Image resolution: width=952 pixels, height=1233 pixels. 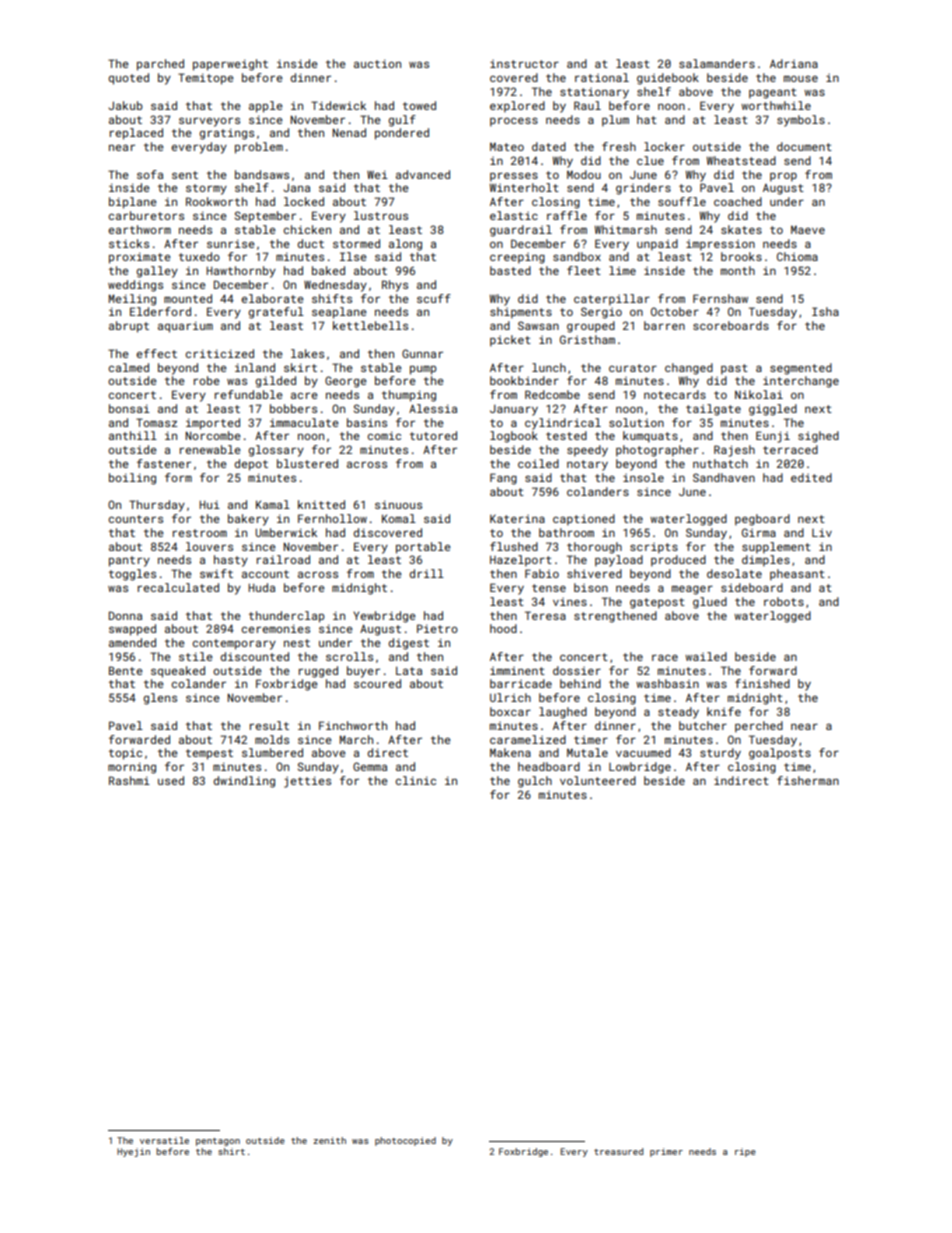 What do you see at coordinates (535, 782) in the screenshot?
I see `gulch` at bounding box center [535, 782].
